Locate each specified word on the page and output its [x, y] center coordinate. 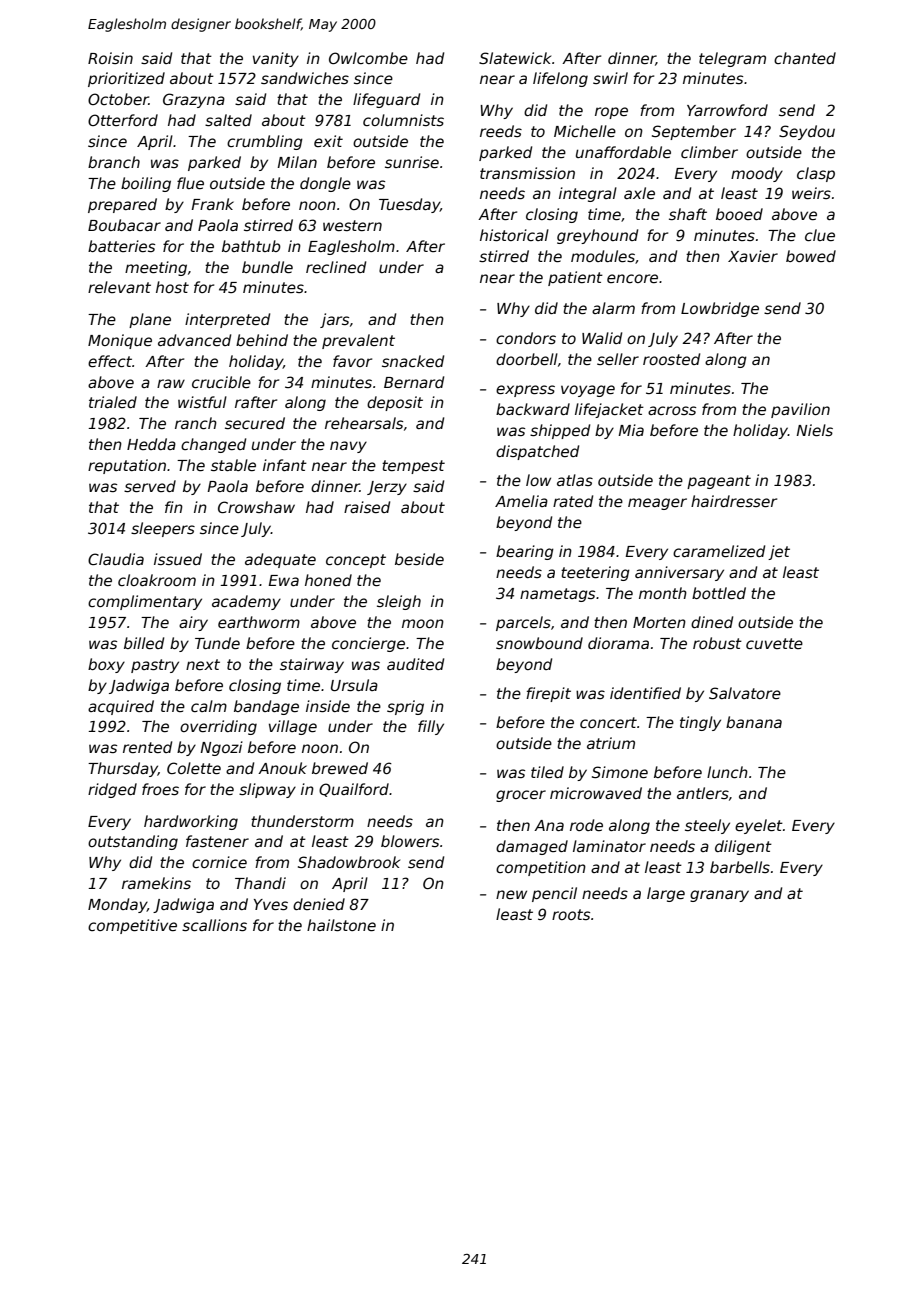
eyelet [759, 826]
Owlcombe [368, 58]
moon [423, 623]
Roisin [110, 58]
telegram [732, 59]
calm [209, 706]
